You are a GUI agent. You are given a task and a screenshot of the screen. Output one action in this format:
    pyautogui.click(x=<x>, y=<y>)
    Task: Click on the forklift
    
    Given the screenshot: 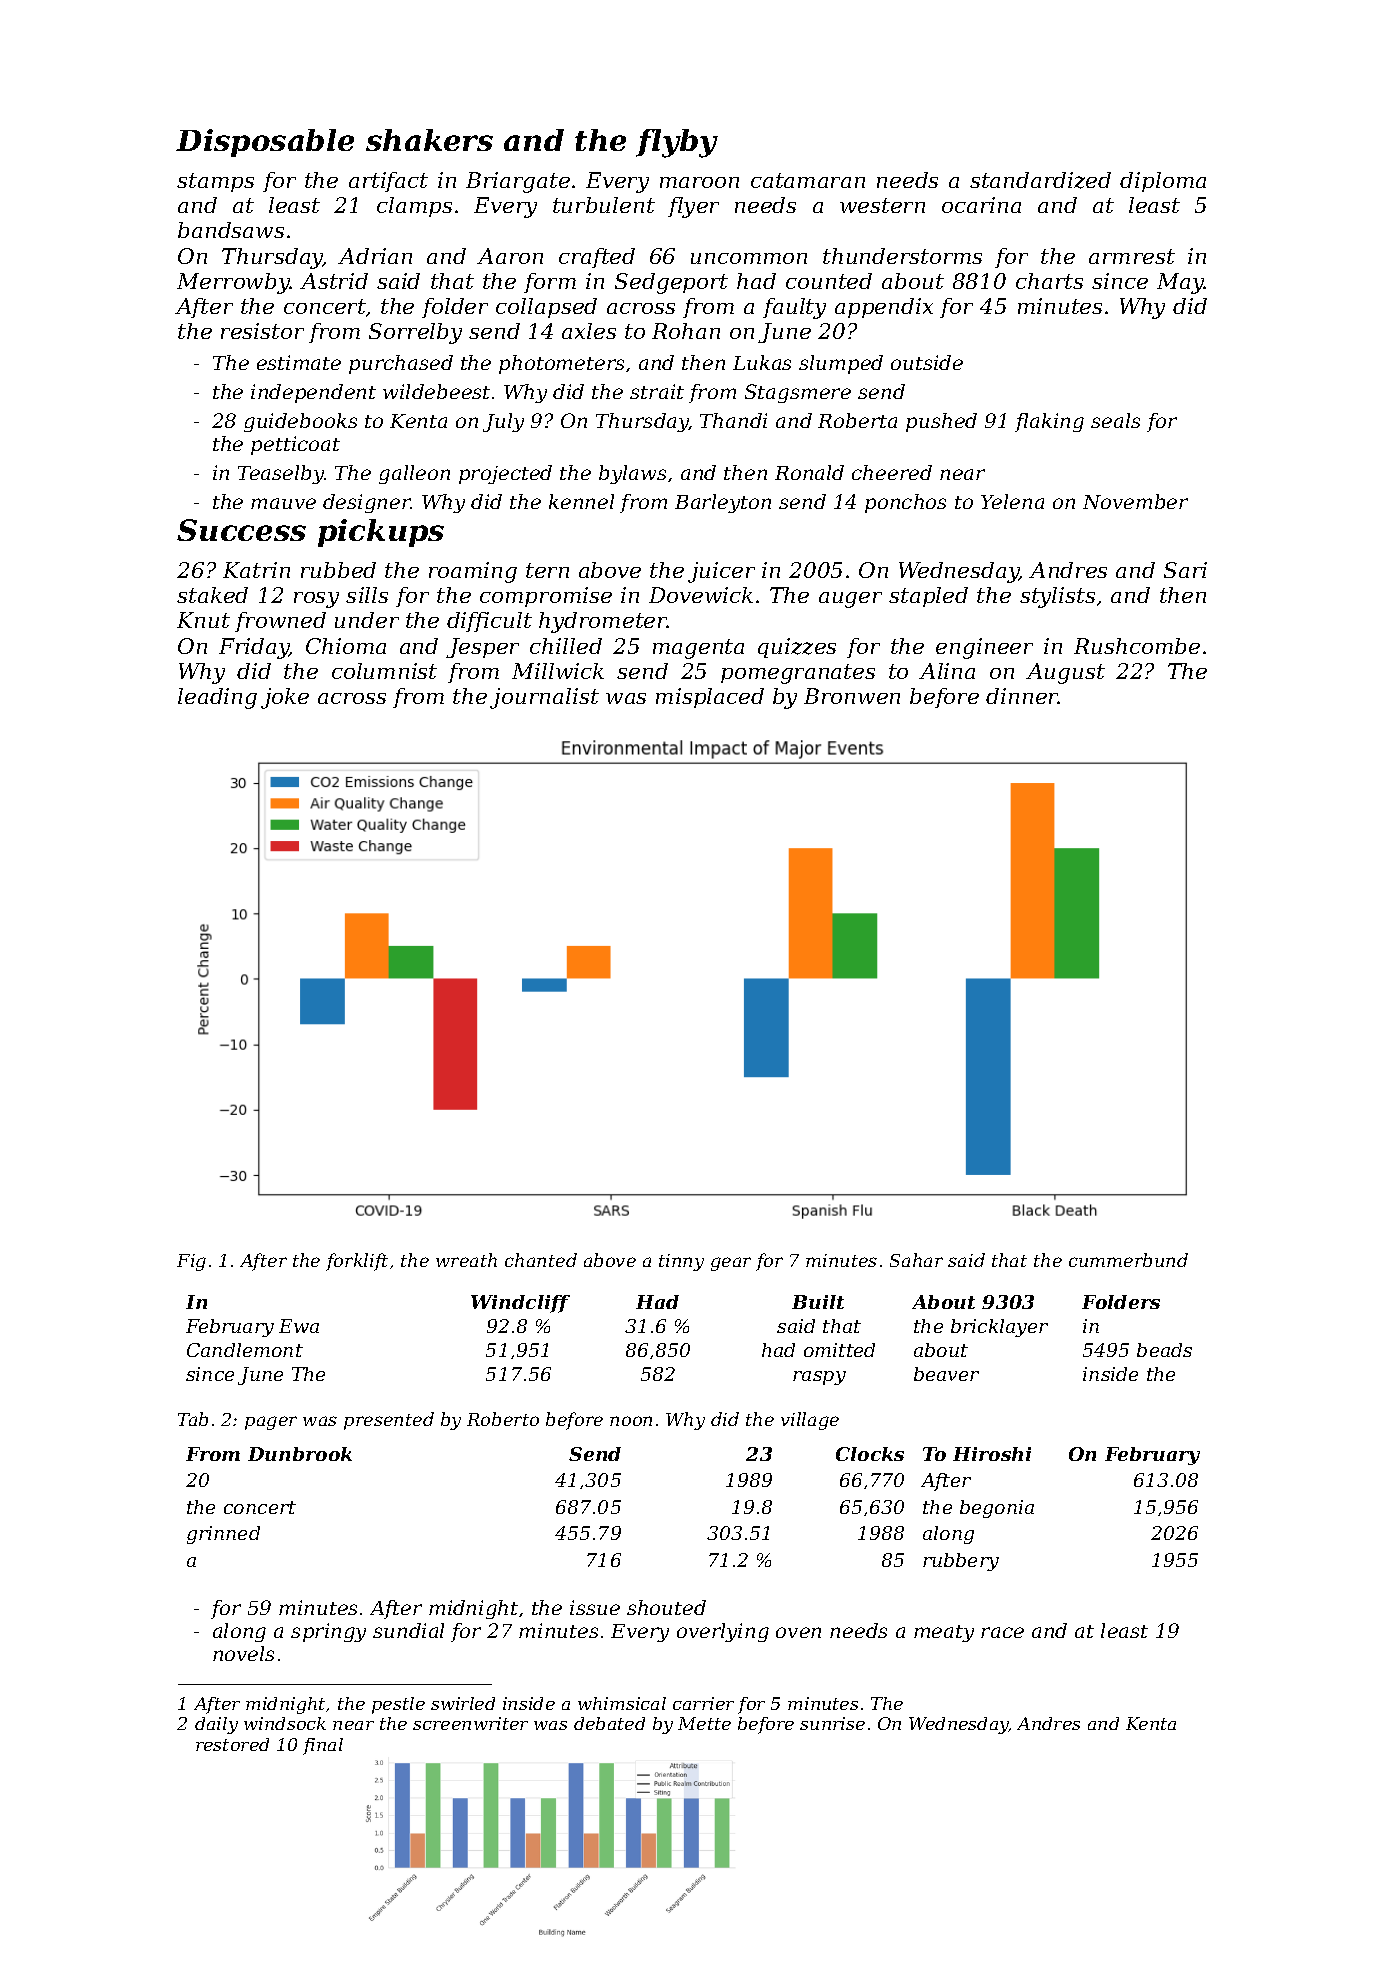 What is the action you would take?
    pyautogui.click(x=357, y=1262)
